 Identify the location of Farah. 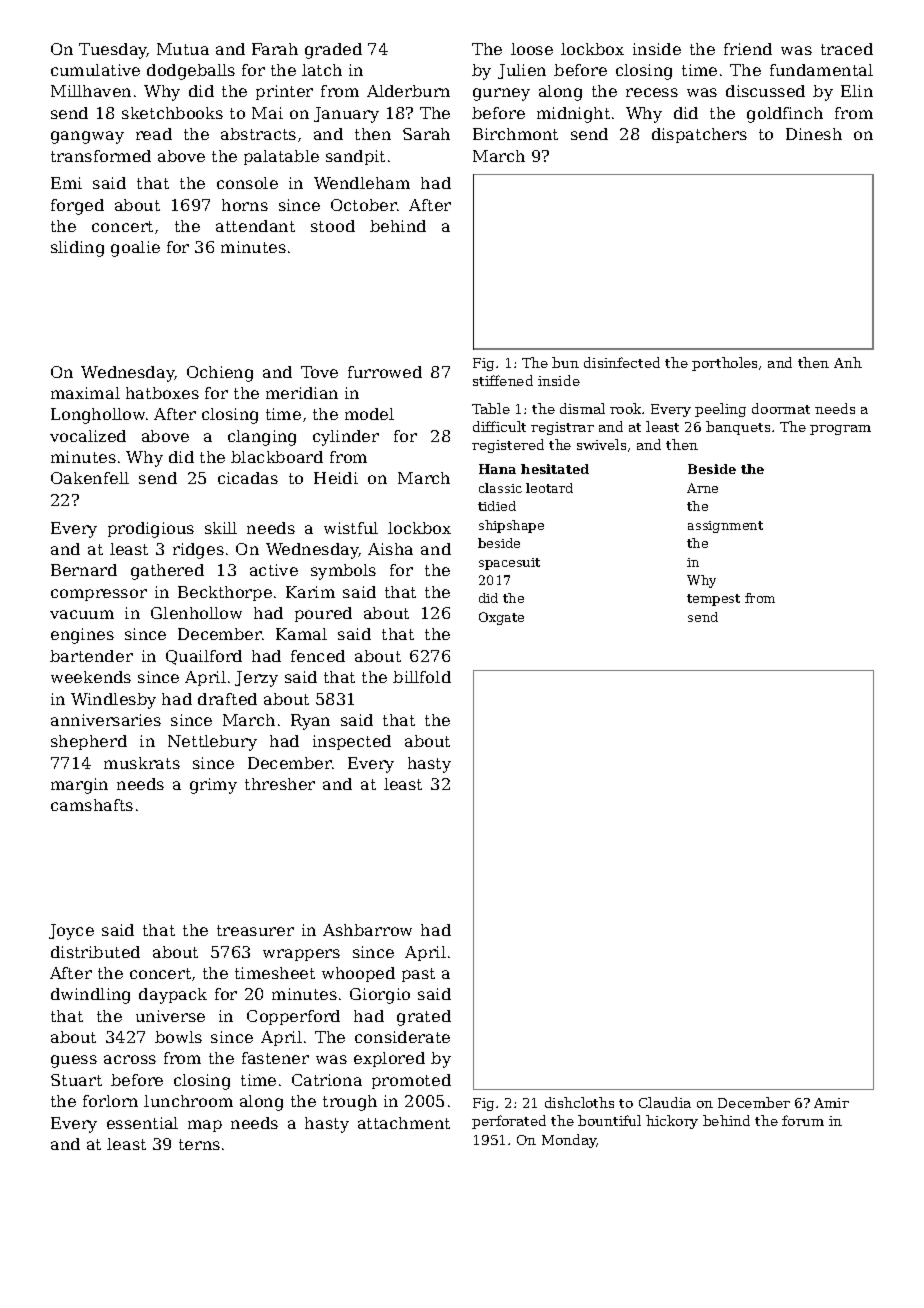
(275, 49).
